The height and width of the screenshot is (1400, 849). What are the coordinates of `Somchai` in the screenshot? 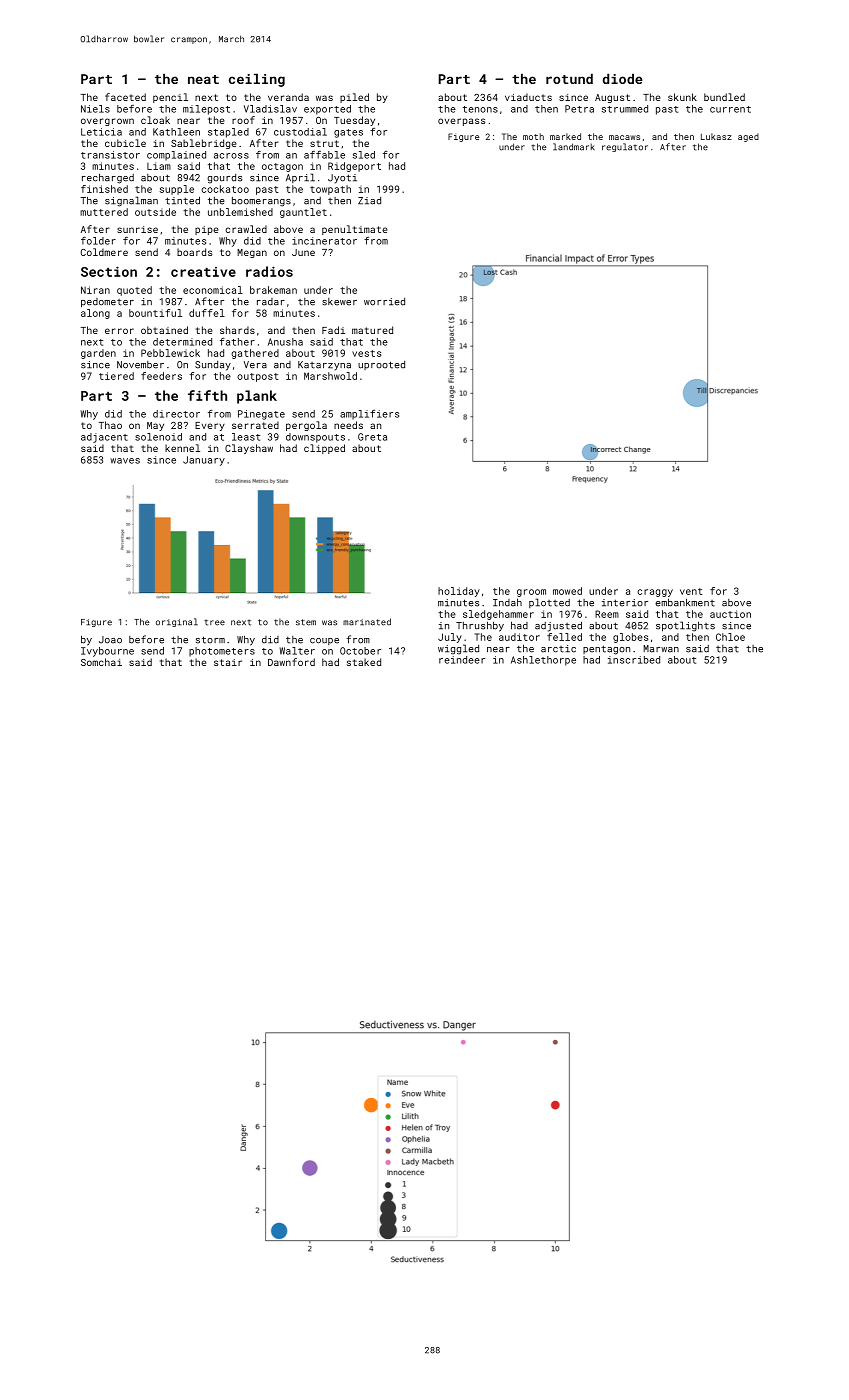 It's located at (101, 662).
